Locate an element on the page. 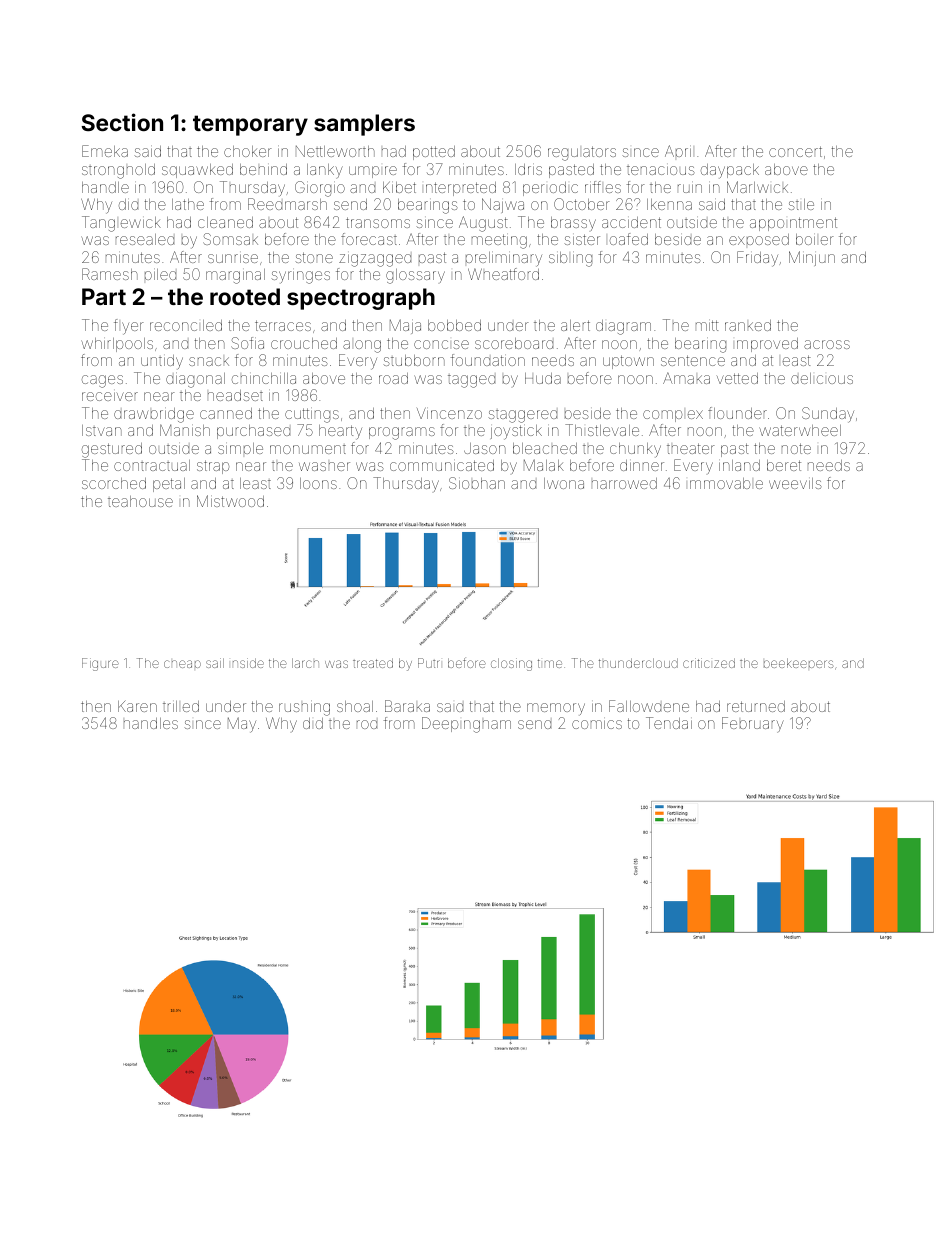 The height and width of the document is (1233, 952). Jason is located at coordinates (485, 448).
